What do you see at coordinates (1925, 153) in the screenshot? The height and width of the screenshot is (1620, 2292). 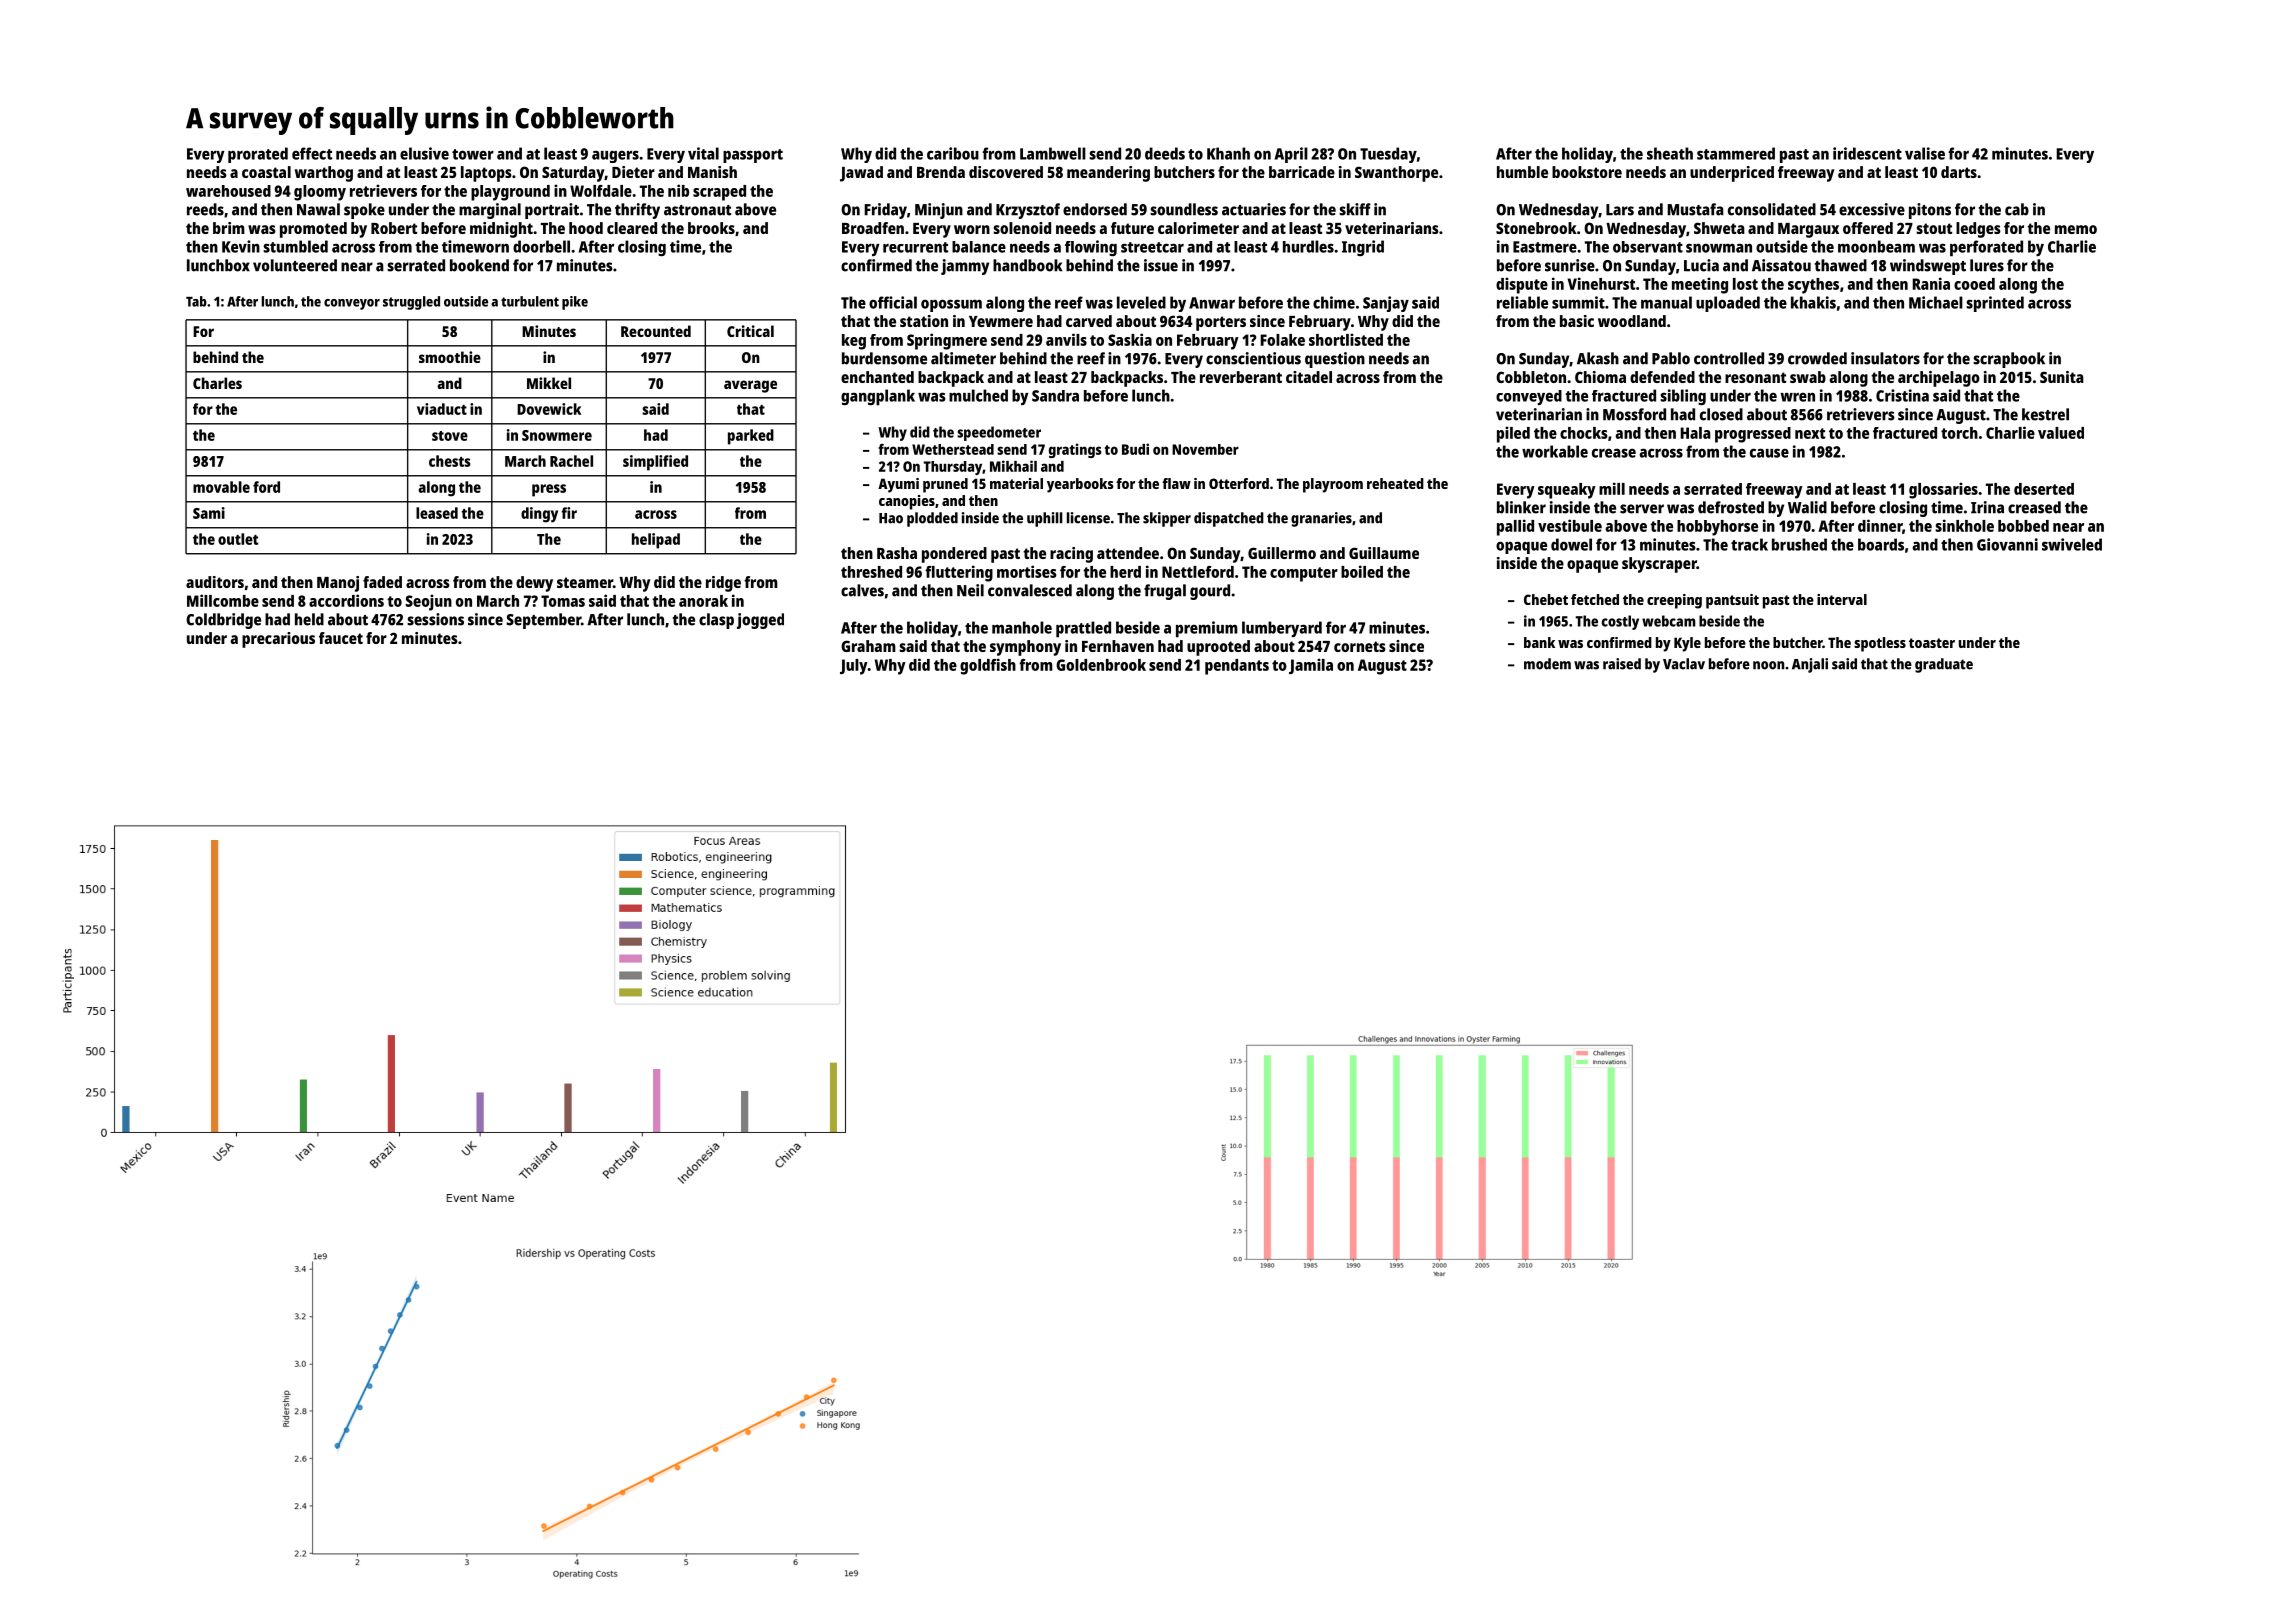 I see `valise` at bounding box center [1925, 153].
